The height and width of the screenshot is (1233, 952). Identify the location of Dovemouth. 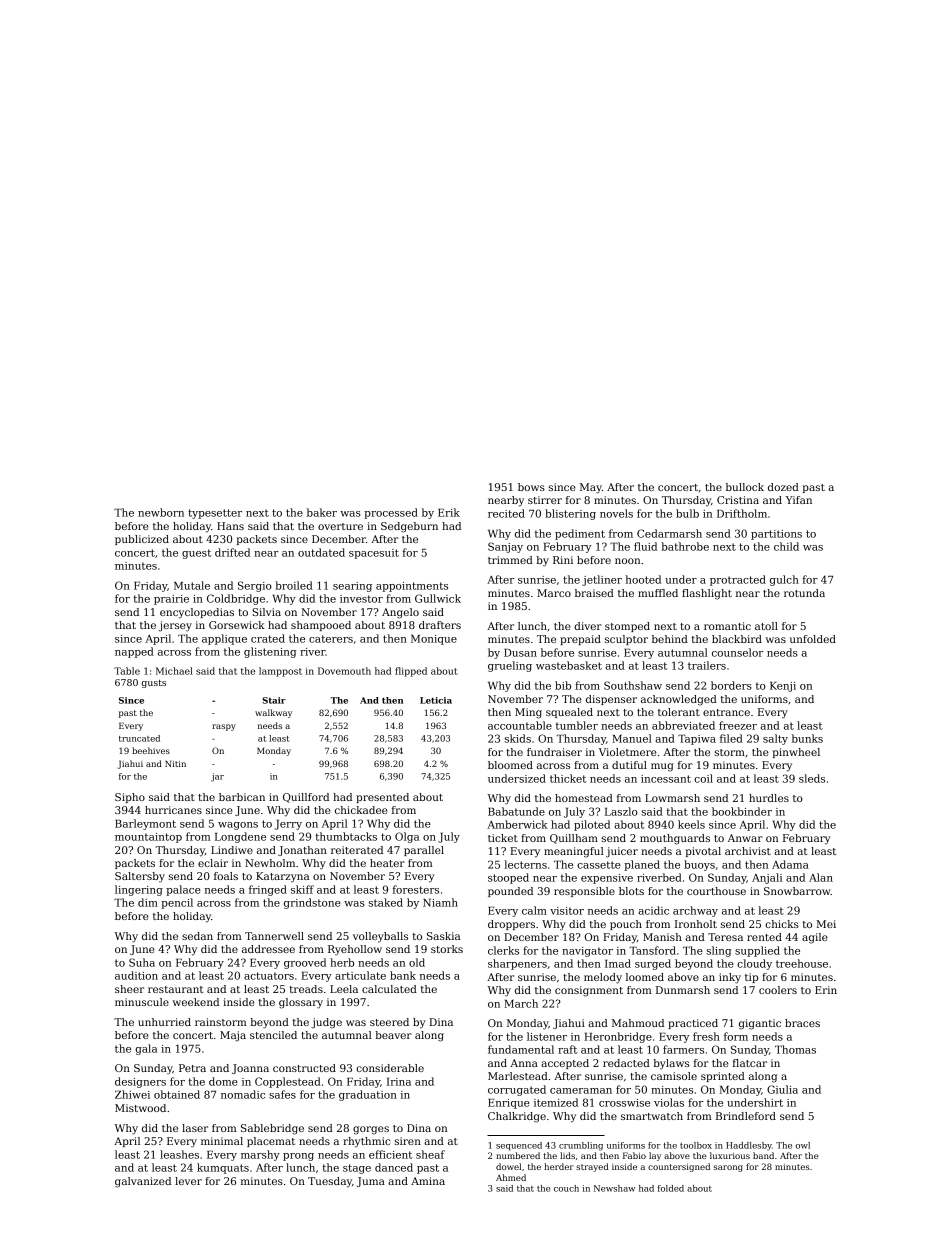
(344, 671).
